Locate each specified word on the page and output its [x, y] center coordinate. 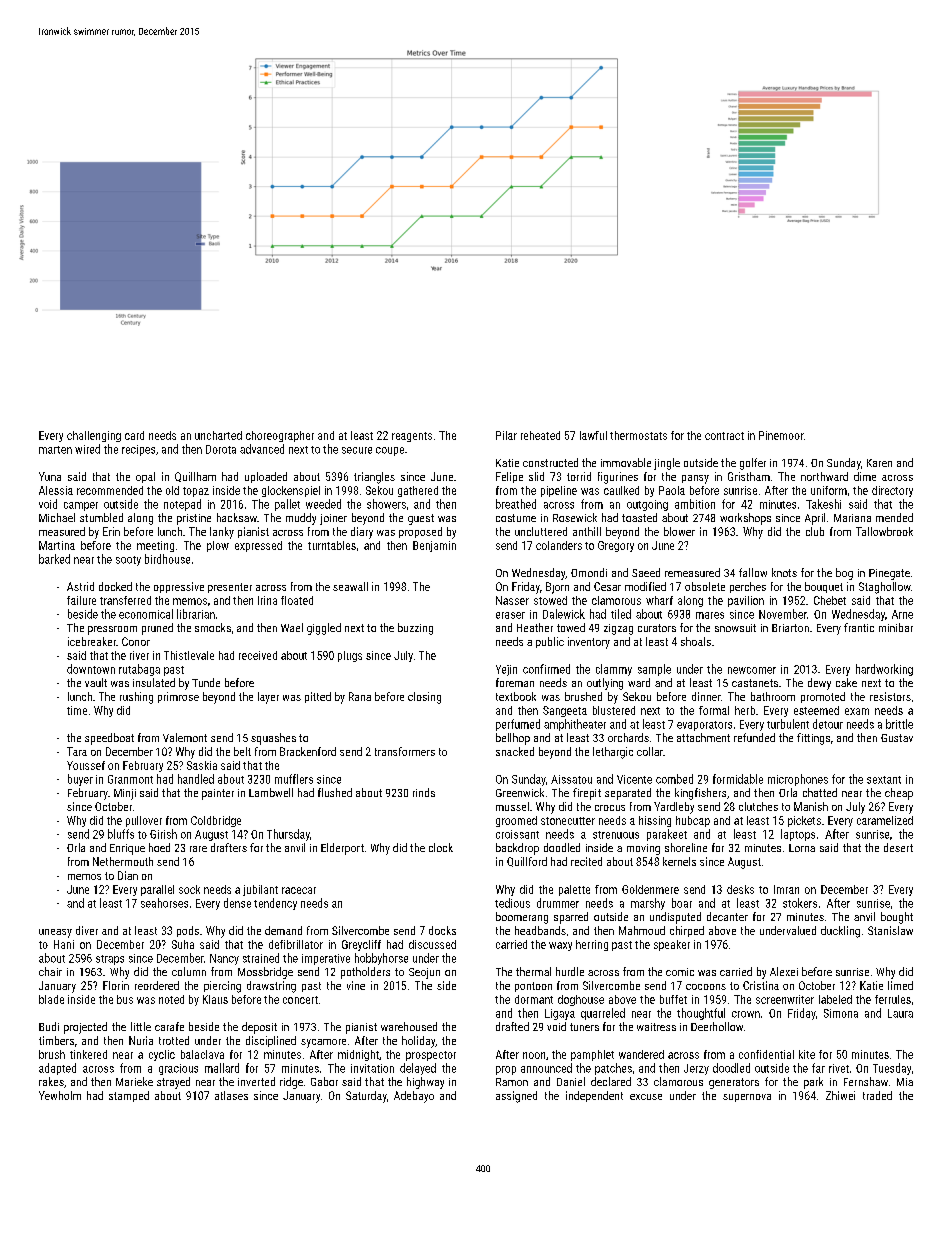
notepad [182, 505]
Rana [360, 696]
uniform [829, 490]
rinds [424, 792]
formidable [738, 779]
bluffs [121, 834]
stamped [129, 1096]
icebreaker [92, 641]
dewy [819, 684]
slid [536, 476]
